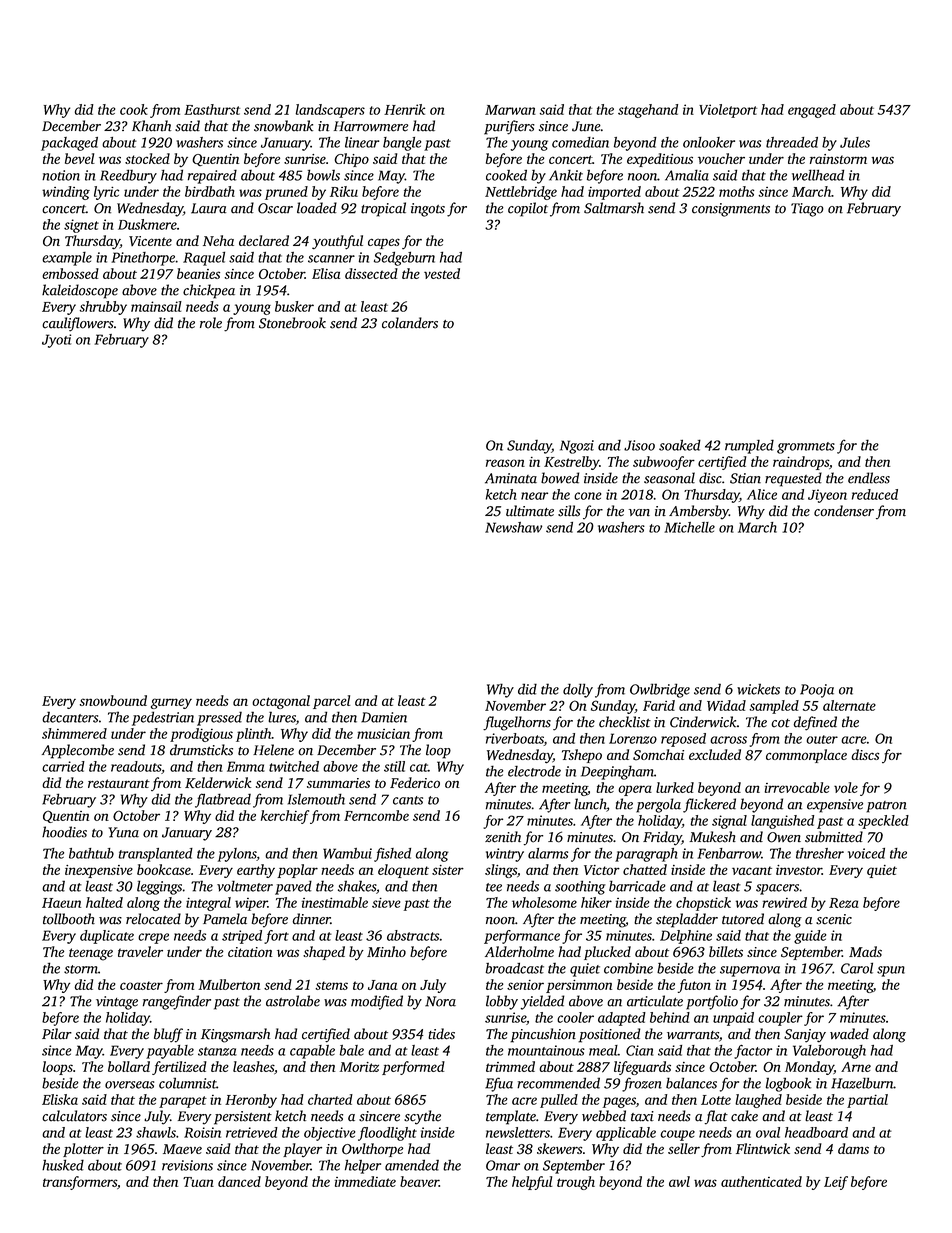  What do you see at coordinates (413, 935) in the screenshot?
I see `abstracts` at bounding box center [413, 935].
